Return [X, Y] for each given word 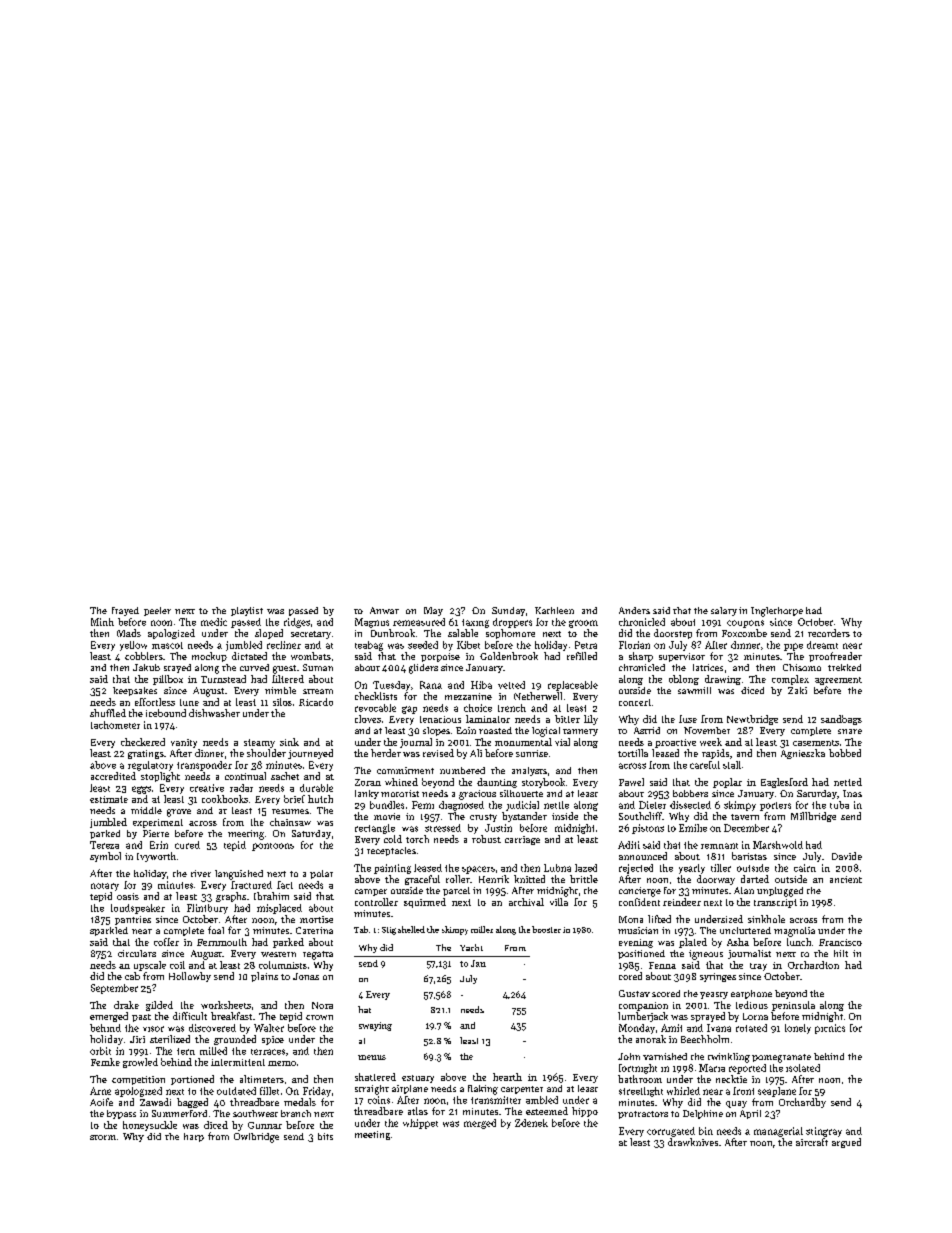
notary [105, 887]
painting [392, 869]
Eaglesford [784, 783]
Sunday [508, 611]
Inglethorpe [777, 612]
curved [254, 667]
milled [213, 1051]
